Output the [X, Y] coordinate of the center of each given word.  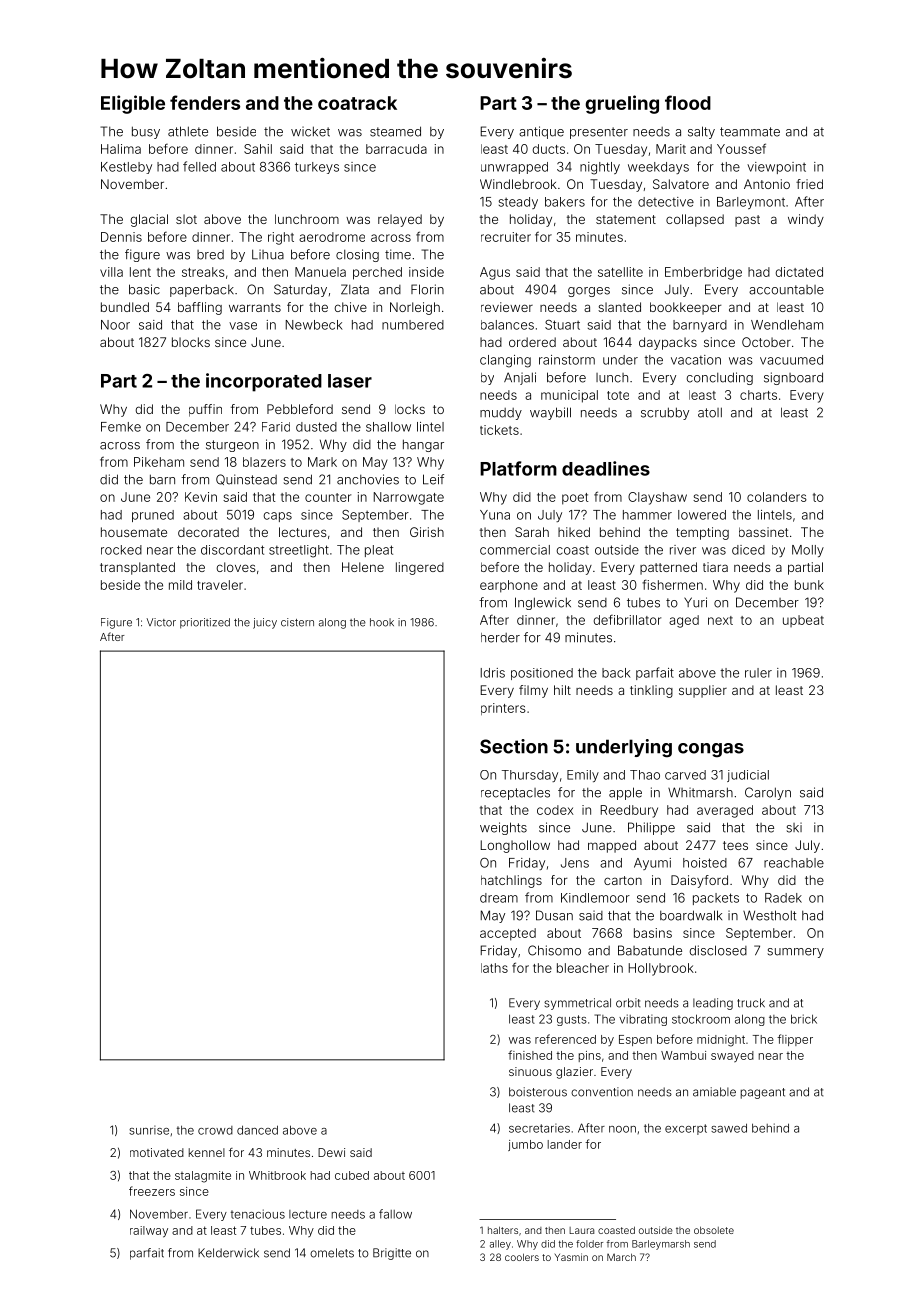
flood [688, 102]
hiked [574, 532]
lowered [702, 515]
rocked [121, 550]
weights [503, 828]
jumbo [525, 1145]
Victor [161, 622]
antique [541, 132]
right [281, 238]
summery [796, 953]
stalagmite [203, 1177]
